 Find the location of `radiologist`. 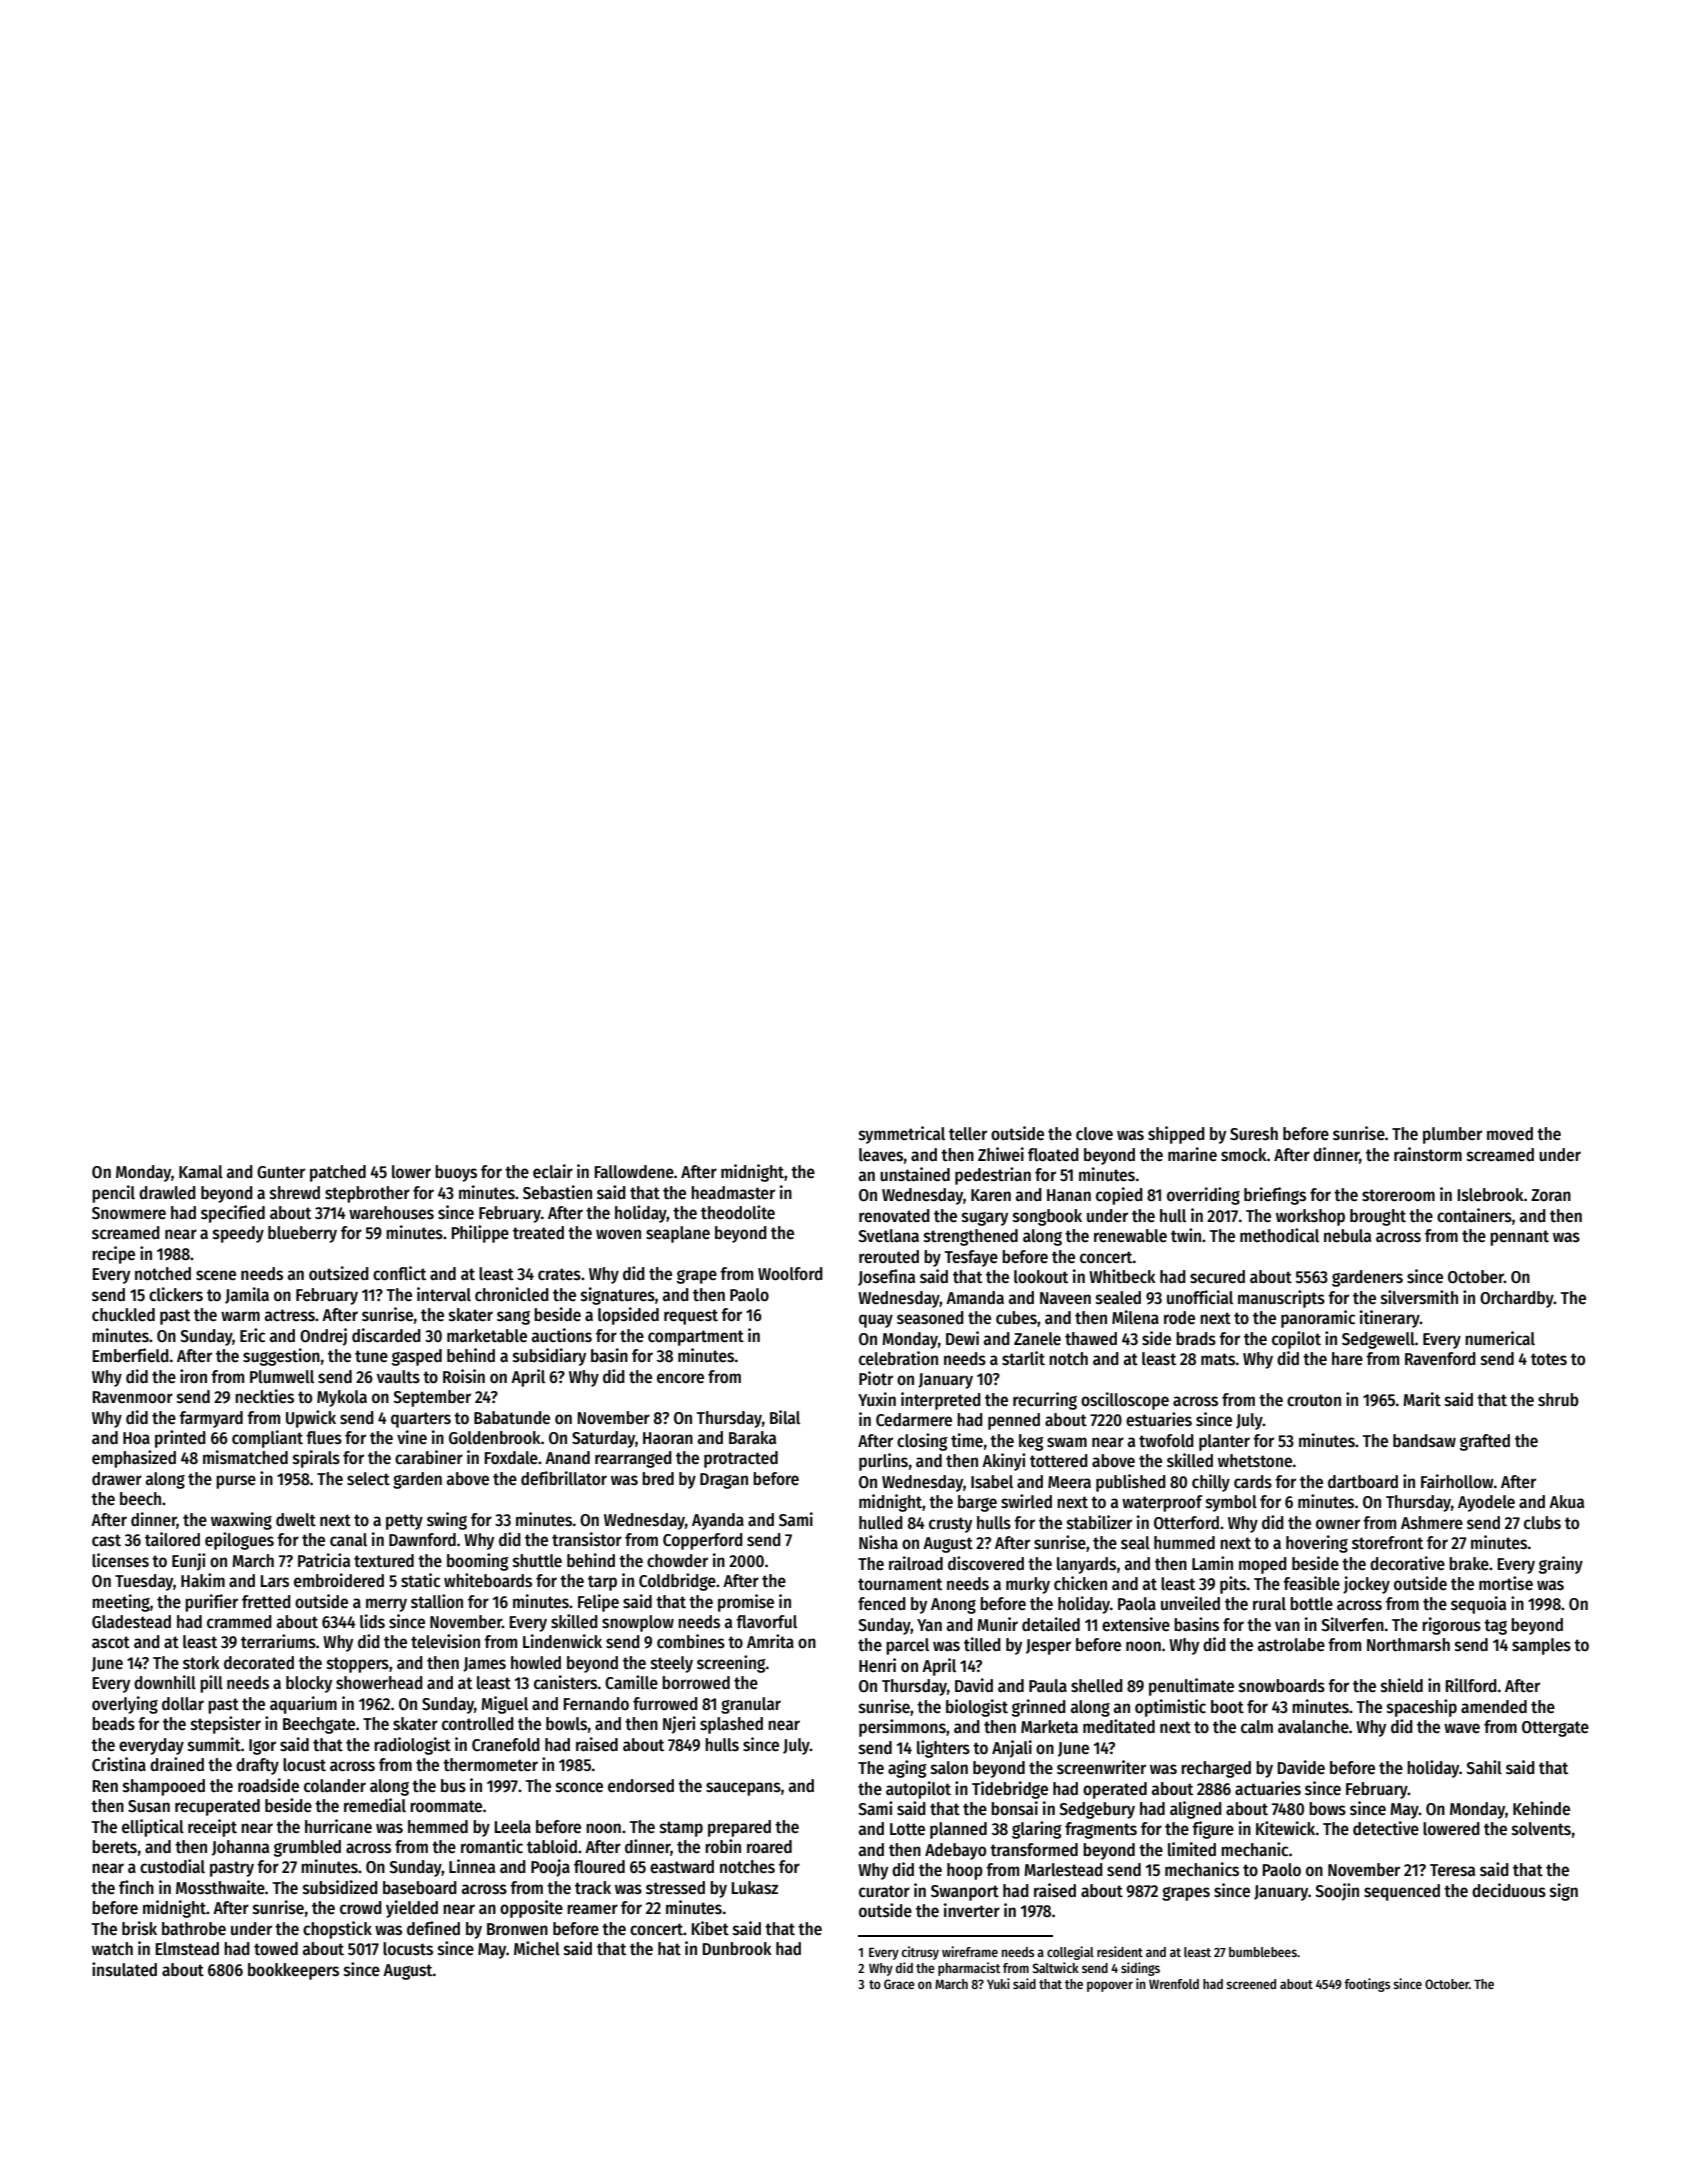

radiologist is located at coordinates (412, 1746).
